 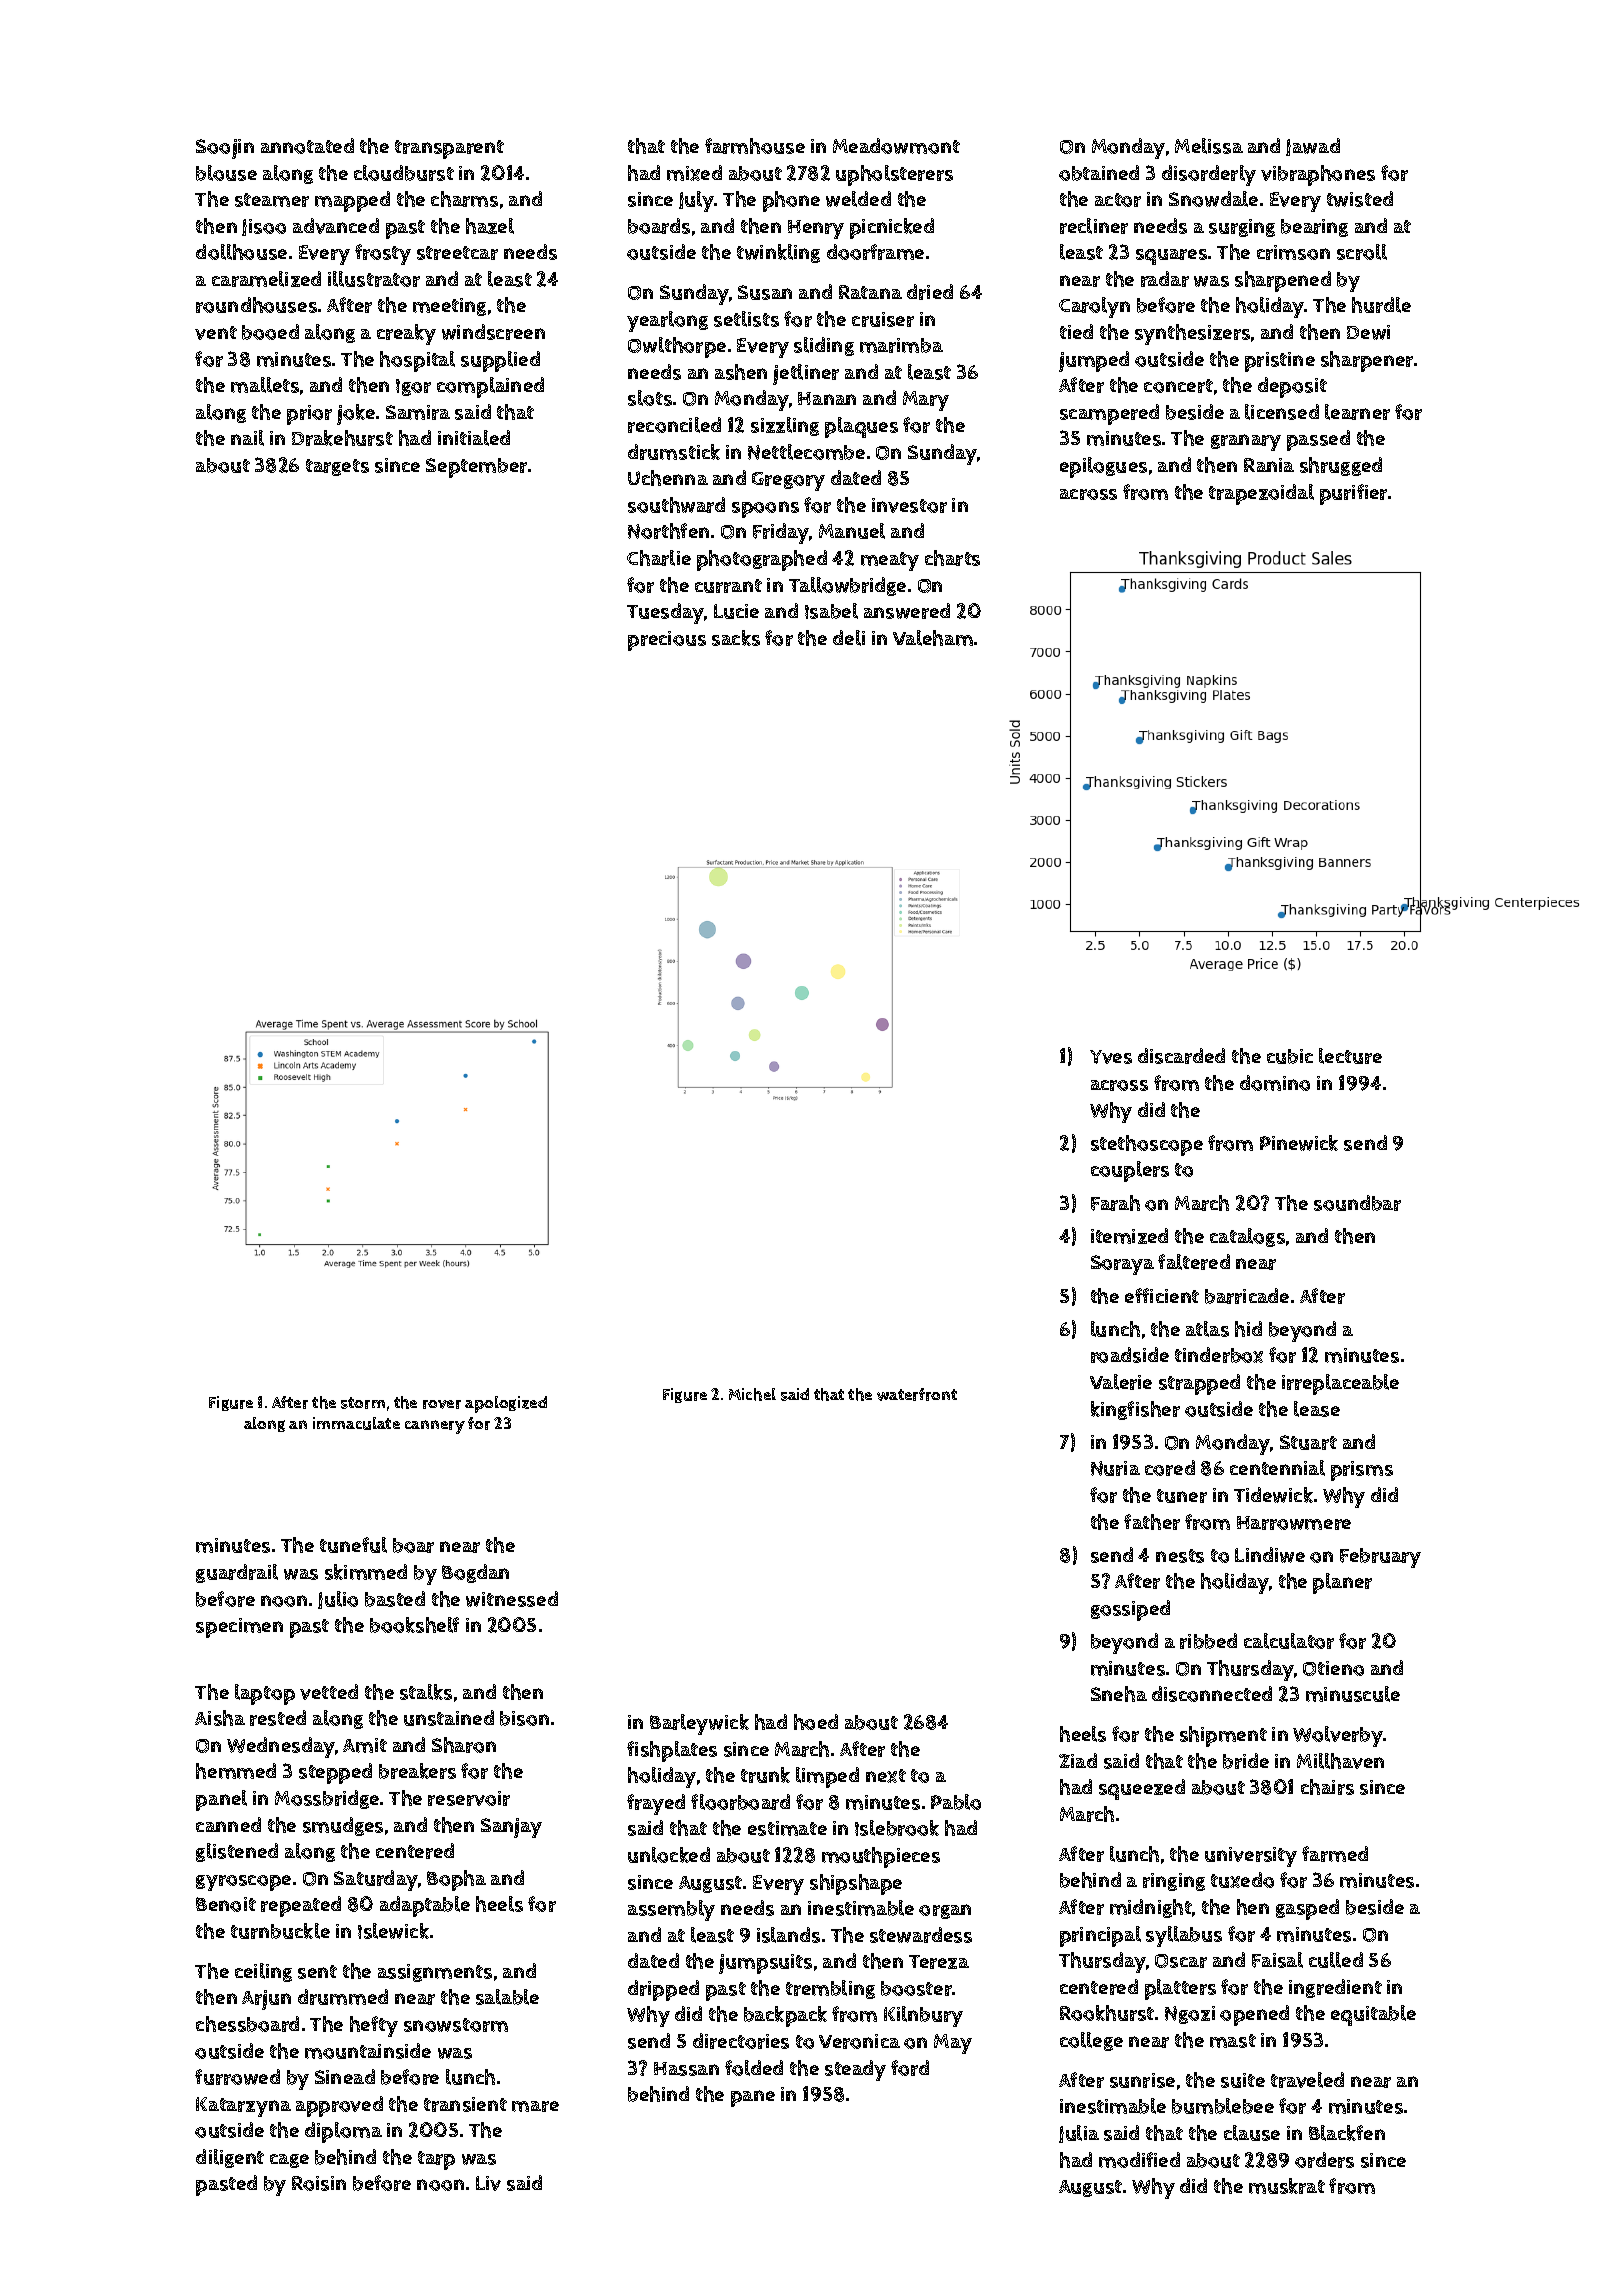 I want to click on prisms, so click(x=1362, y=1471).
